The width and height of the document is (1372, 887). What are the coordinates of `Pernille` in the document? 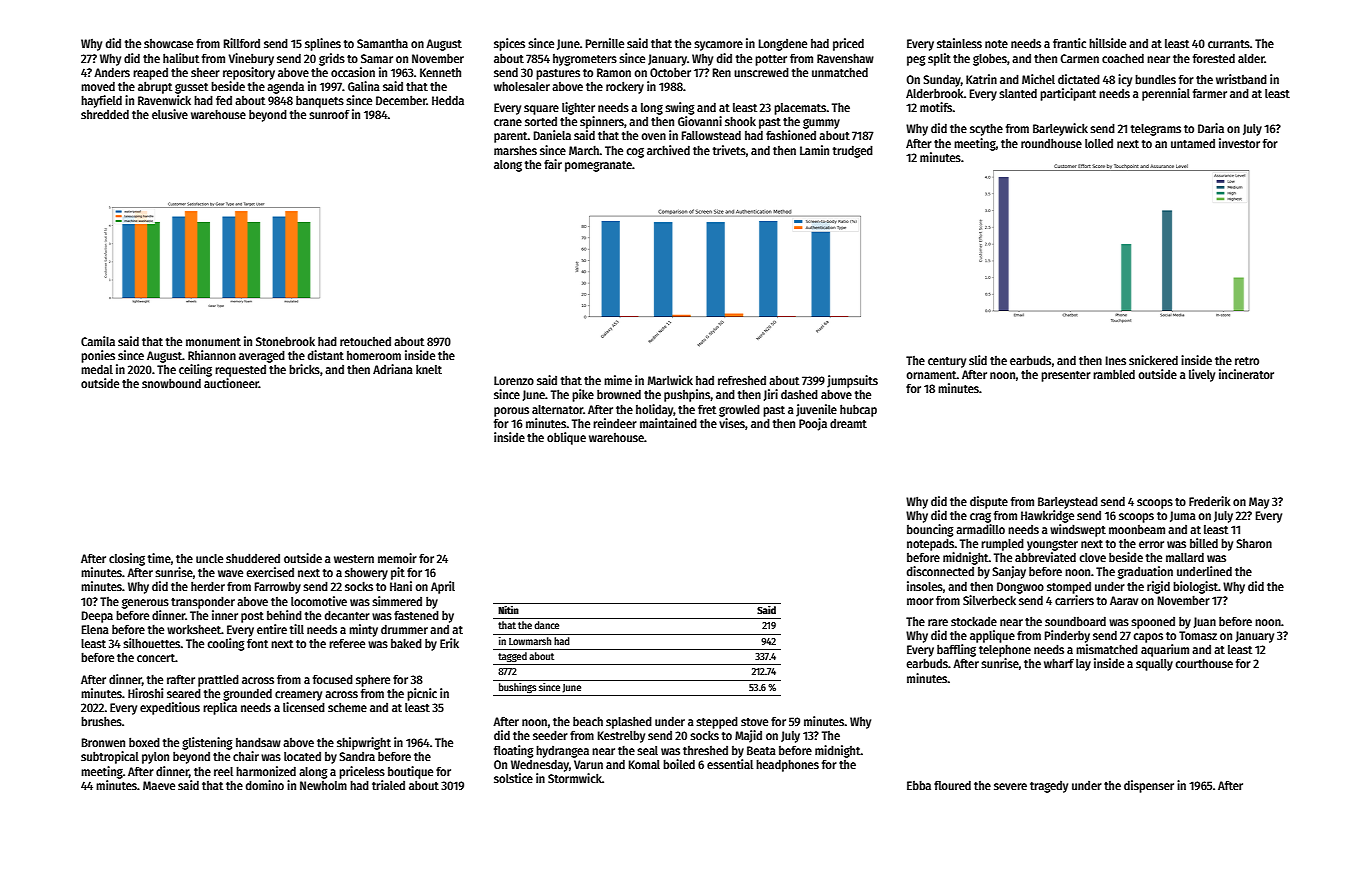 It's located at (605, 43).
